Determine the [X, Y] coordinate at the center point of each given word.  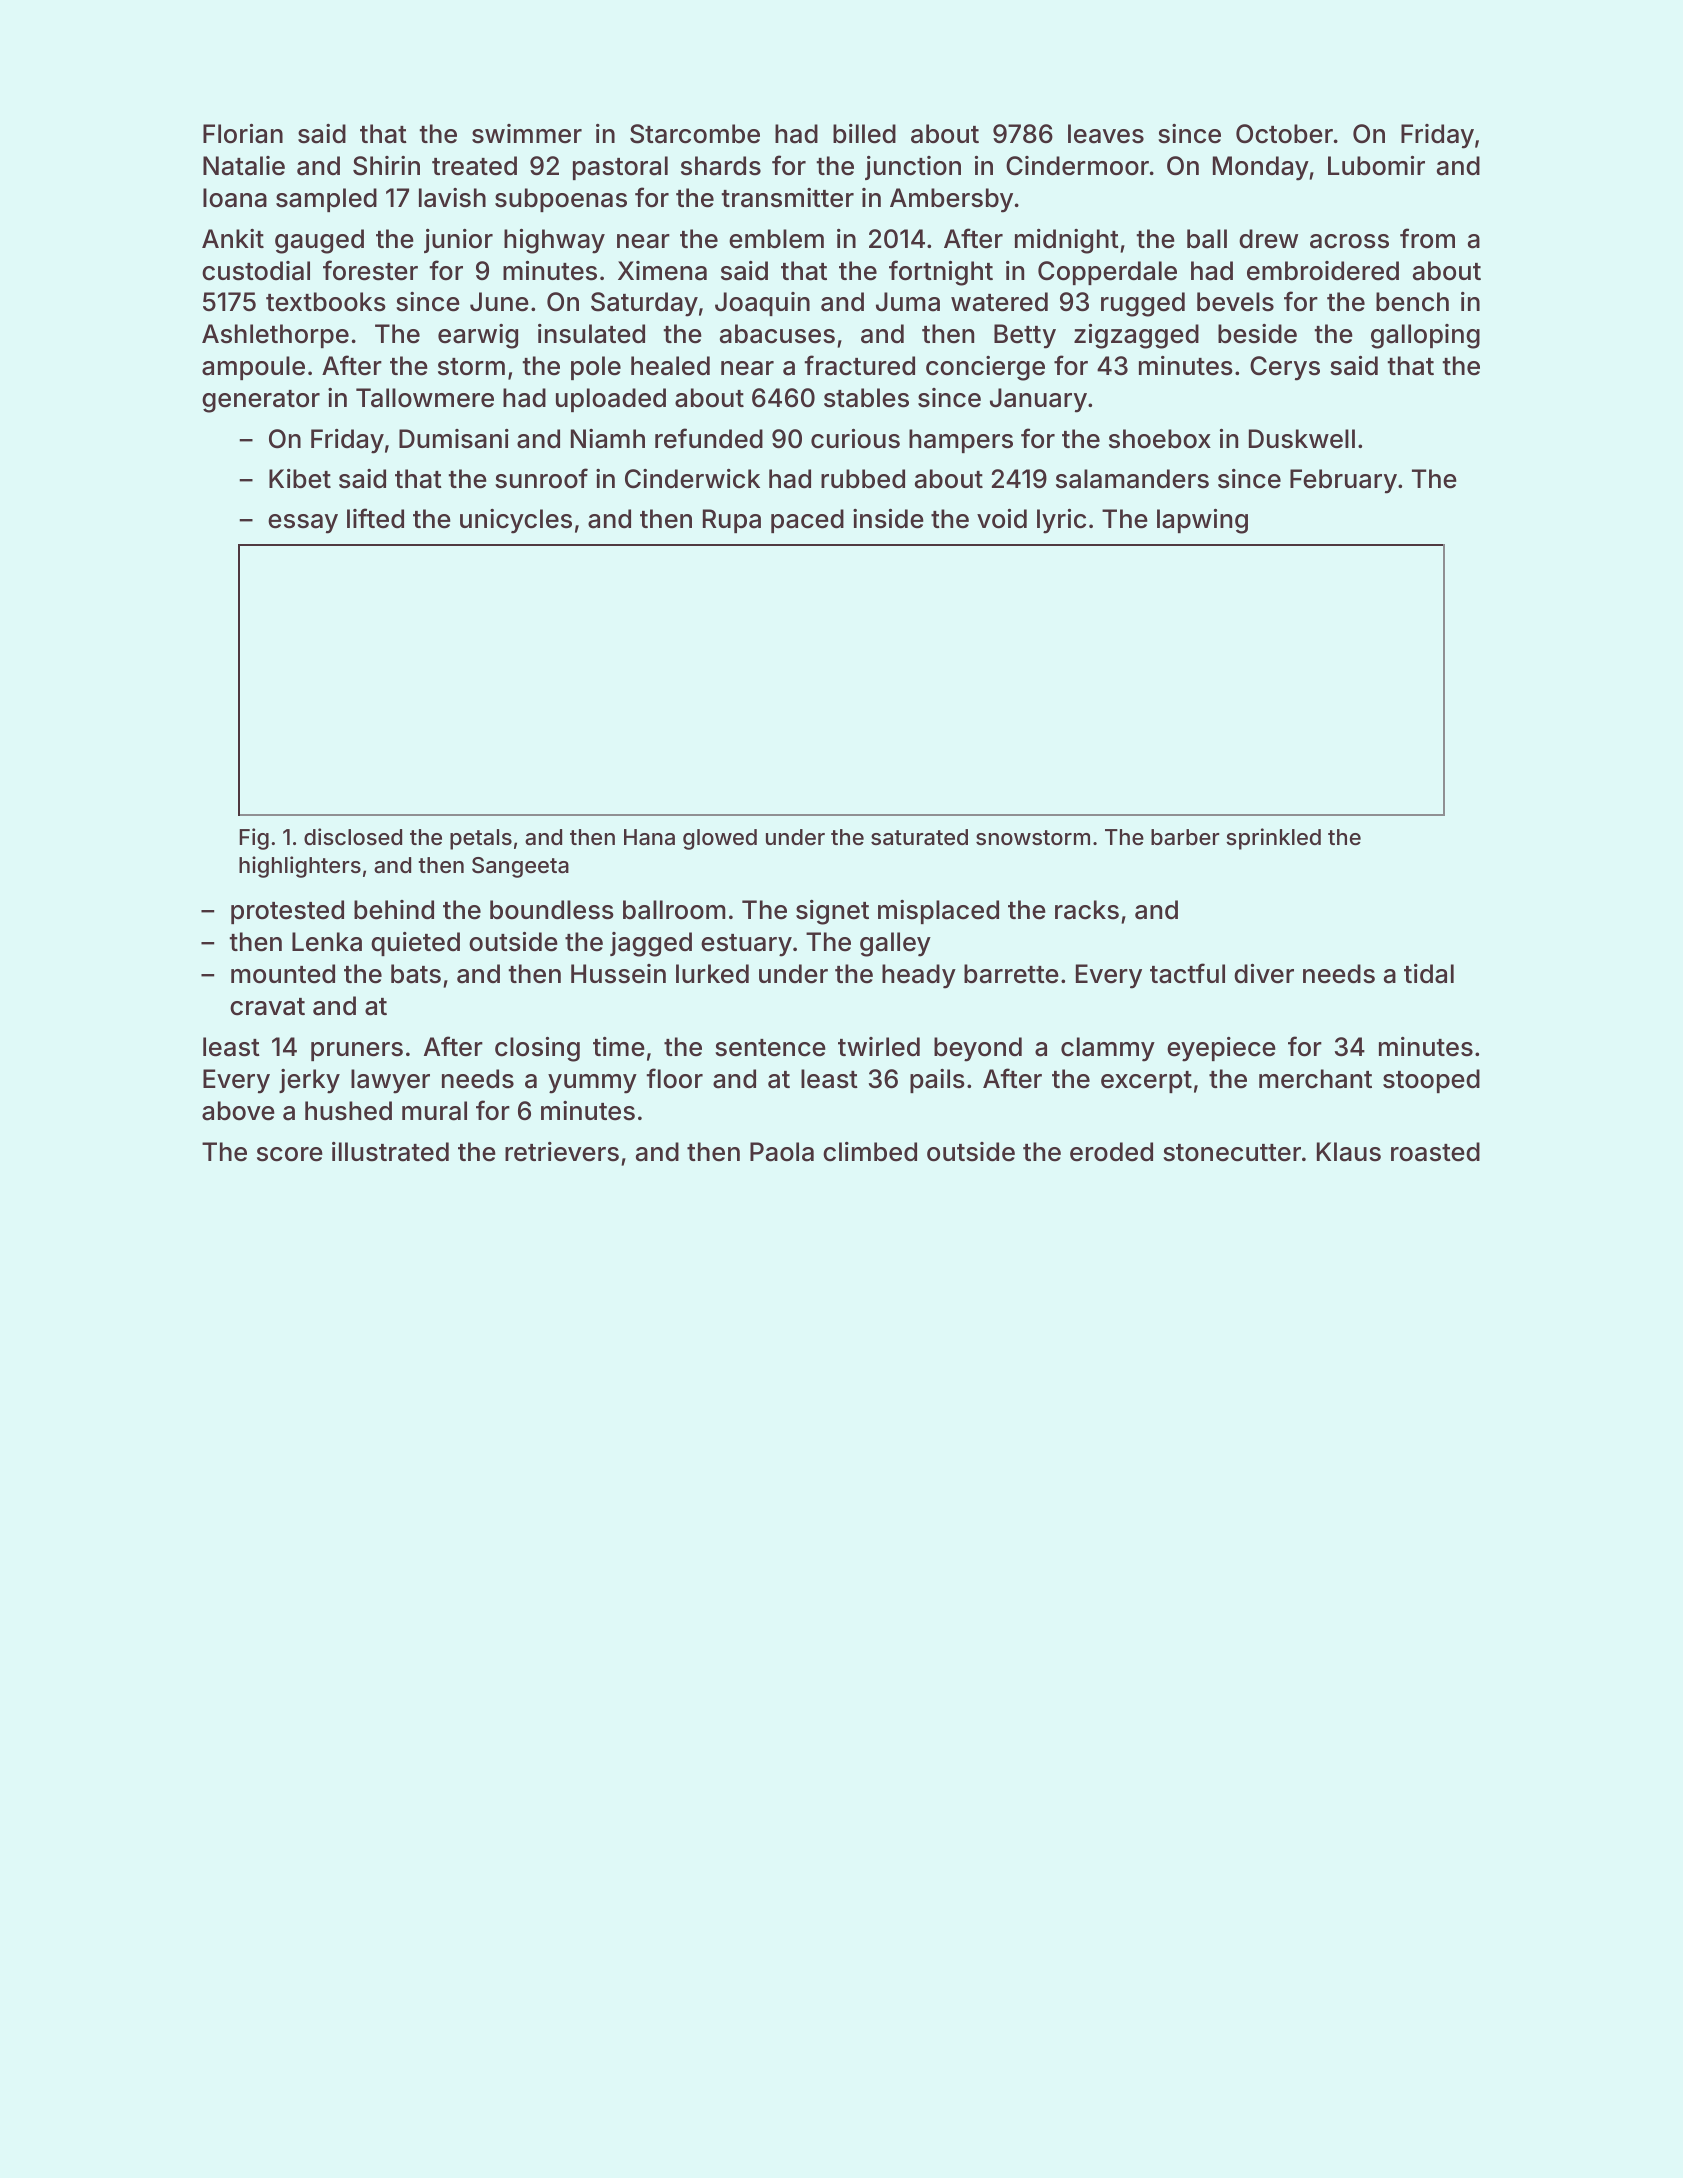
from [1427, 238]
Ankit [233, 238]
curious [855, 439]
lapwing [1202, 521]
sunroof [541, 478]
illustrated [390, 1152]
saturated [919, 837]
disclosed [353, 836]
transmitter [787, 198]
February [1343, 481]
